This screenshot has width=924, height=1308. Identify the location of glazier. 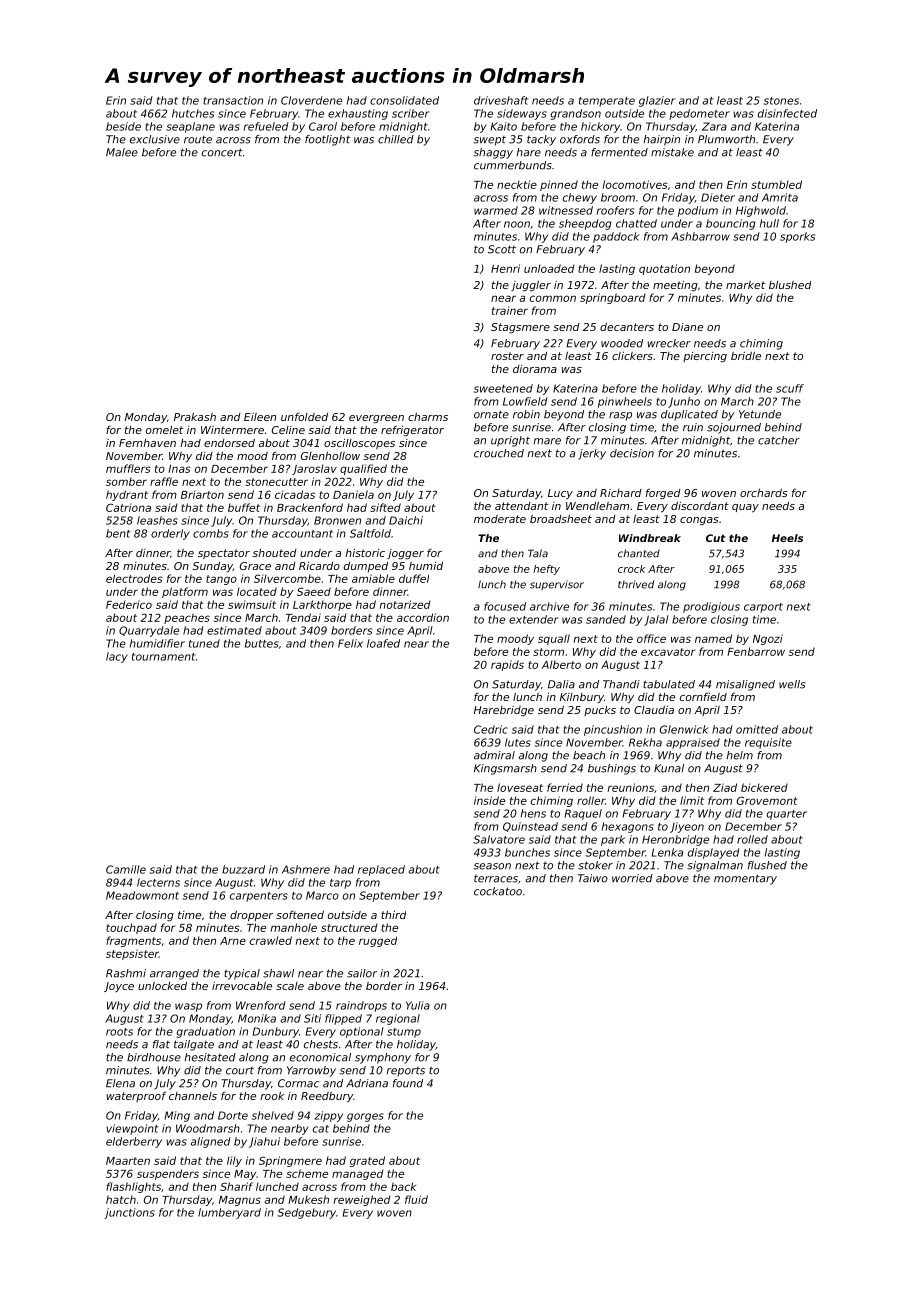
(657, 101).
